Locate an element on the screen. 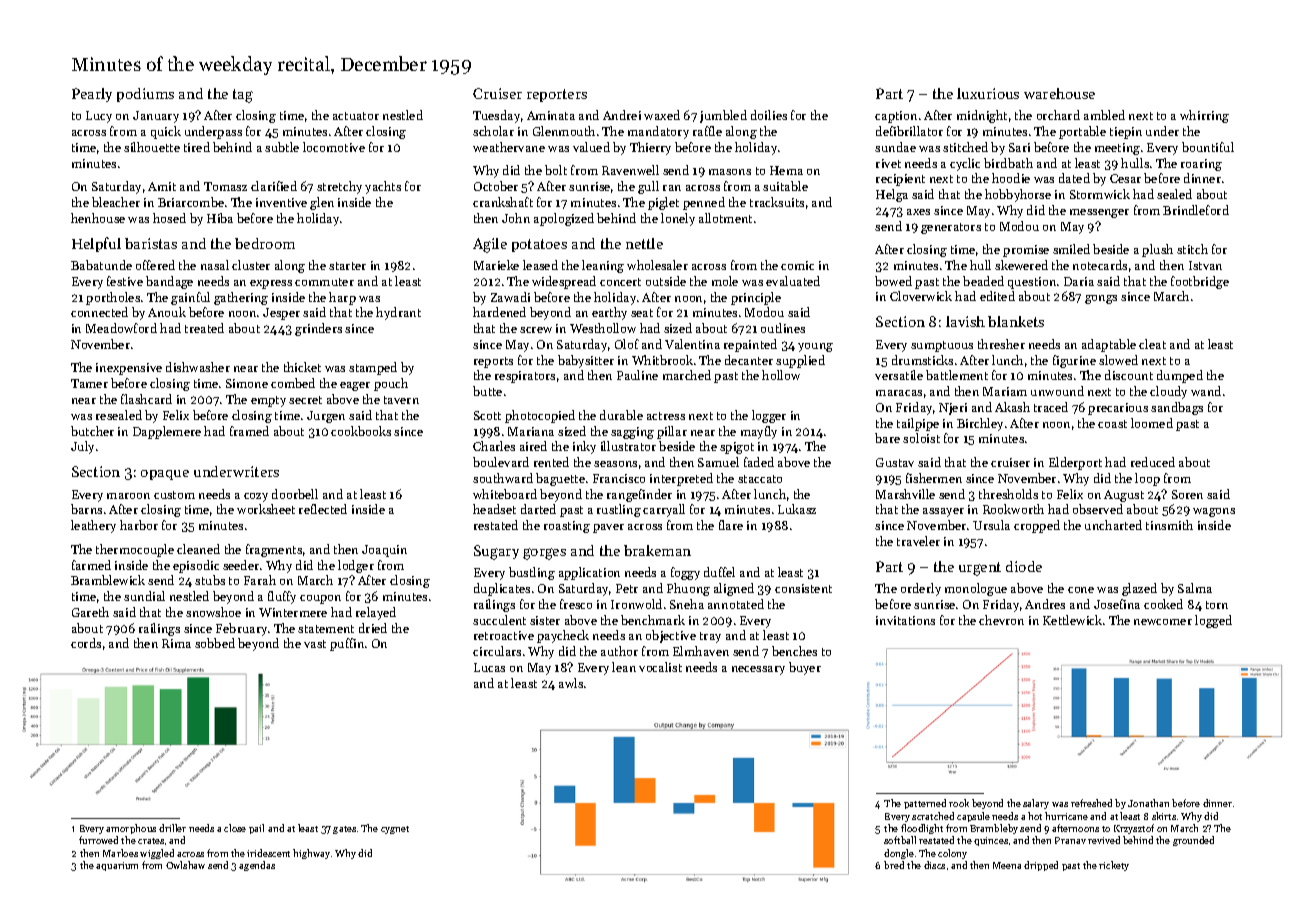 Image resolution: width=1308 pixels, height=924 pixels. adaptable is located at coordinates (1109, 345).
